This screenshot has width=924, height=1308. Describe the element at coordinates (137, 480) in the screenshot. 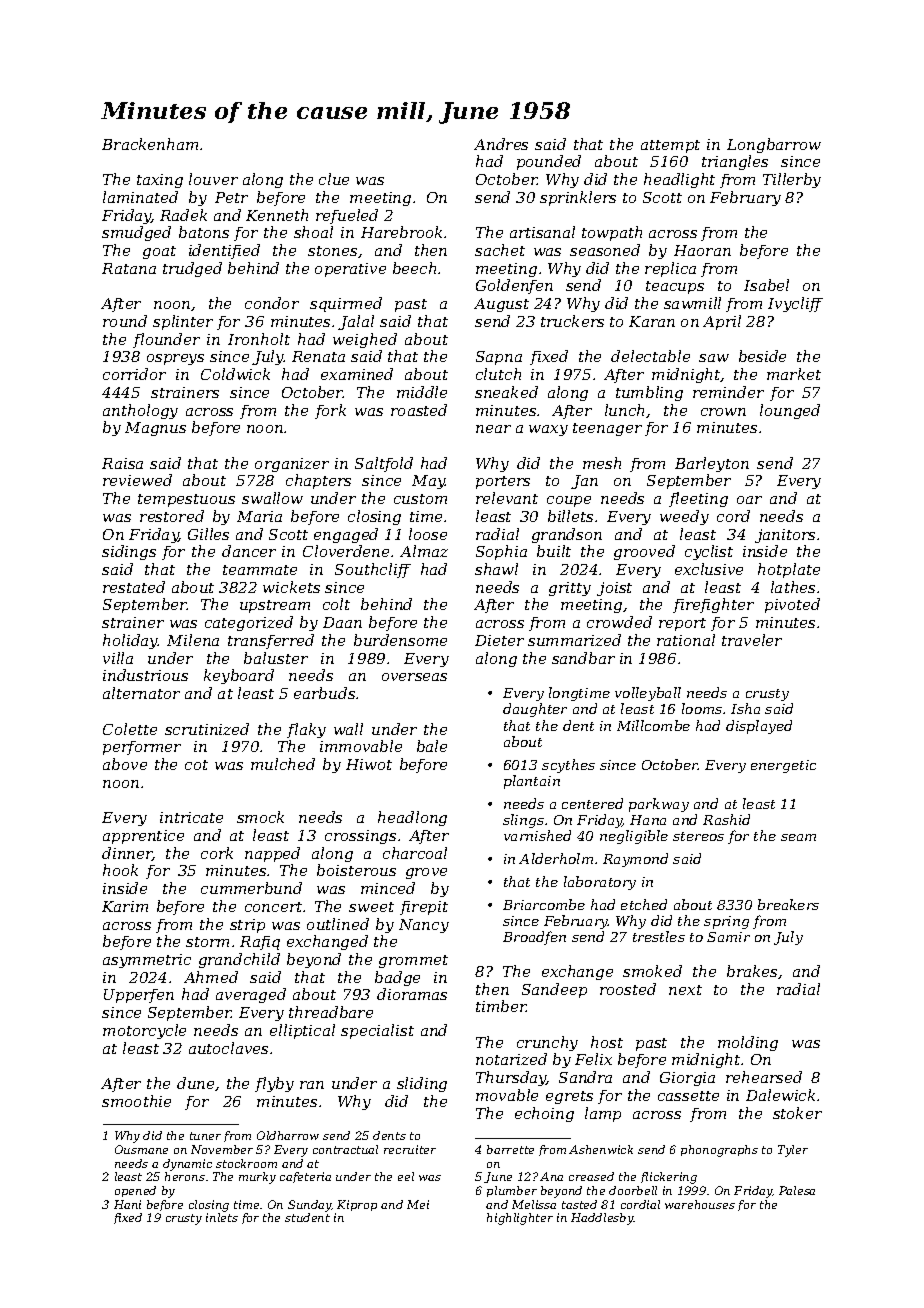

I see `reviewed` at that location.
